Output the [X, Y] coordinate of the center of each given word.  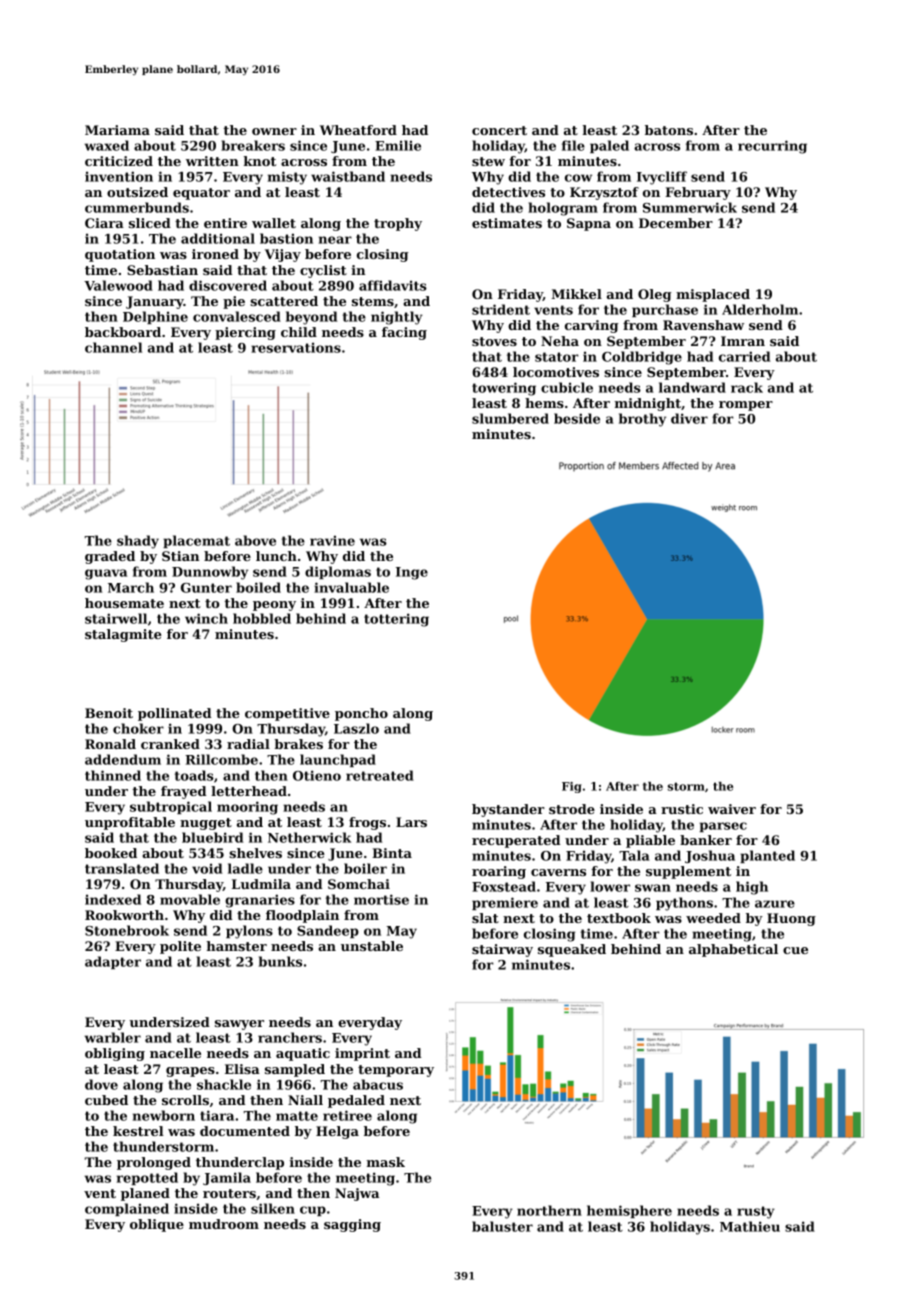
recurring [772, 147]
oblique [157, 1225]
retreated [380, 775]
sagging [352, 1225]
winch [206, 618]
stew [488, 161]
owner [274, 131]
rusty [756, 1212]
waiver [732, 809]
